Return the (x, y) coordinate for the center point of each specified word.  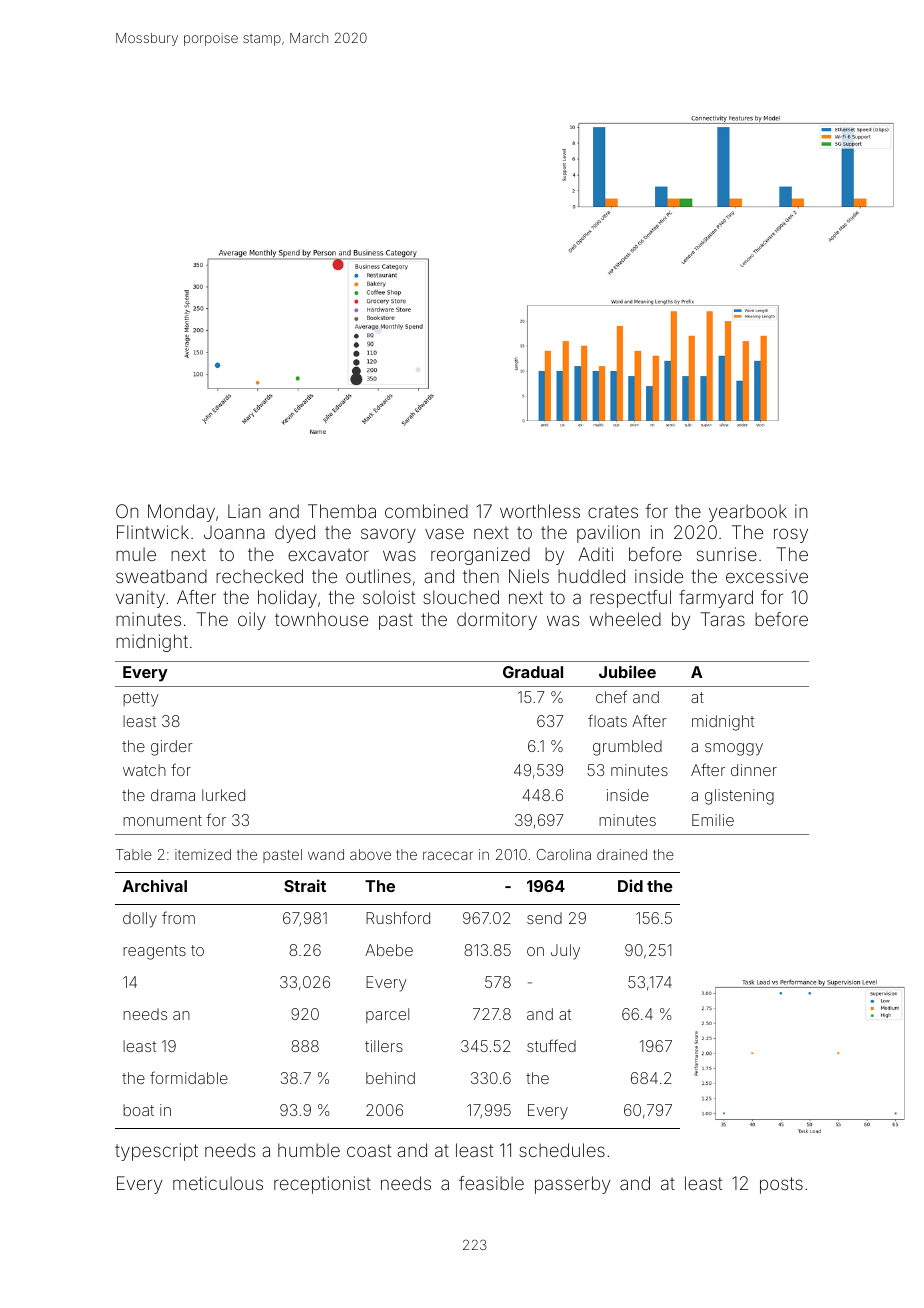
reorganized (480, 556)
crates (613, 511)
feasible (491, 1183)
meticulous (218, 1183)
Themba (342, 511)
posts (781, 1185)
